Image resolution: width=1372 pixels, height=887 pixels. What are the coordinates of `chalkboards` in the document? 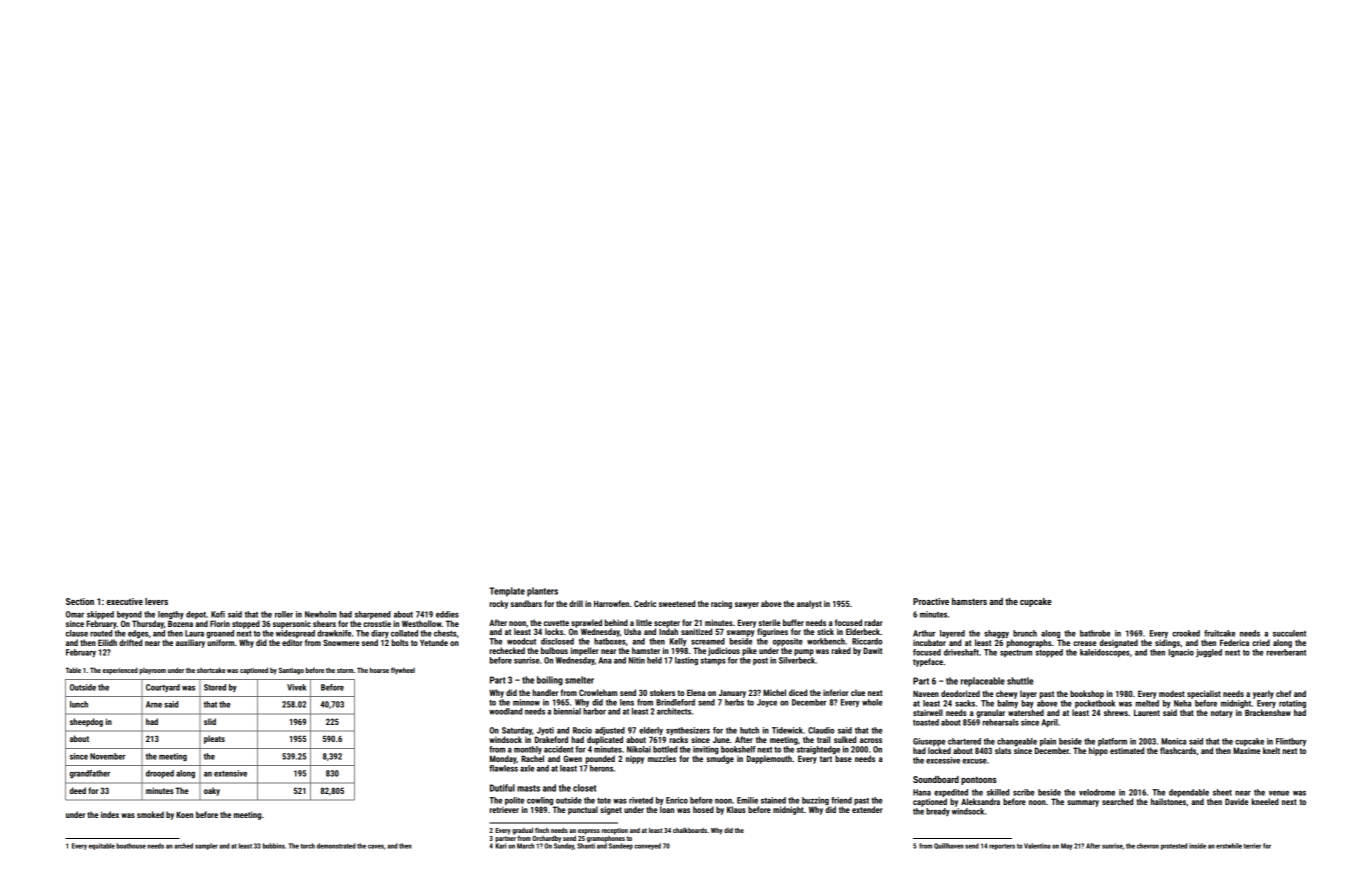 It's located at (690, 830).
